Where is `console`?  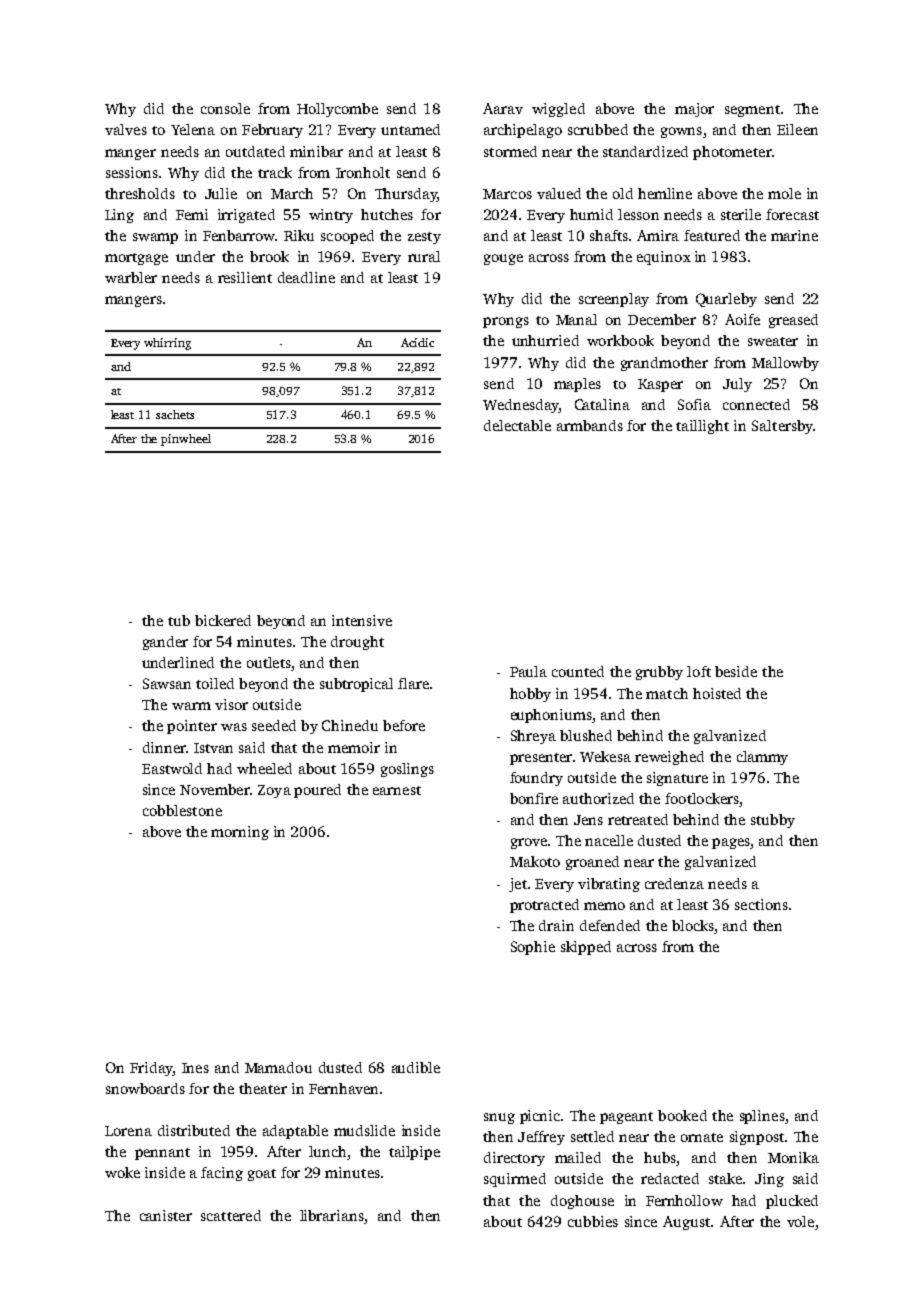
console is located at coordinates (225, 108).
